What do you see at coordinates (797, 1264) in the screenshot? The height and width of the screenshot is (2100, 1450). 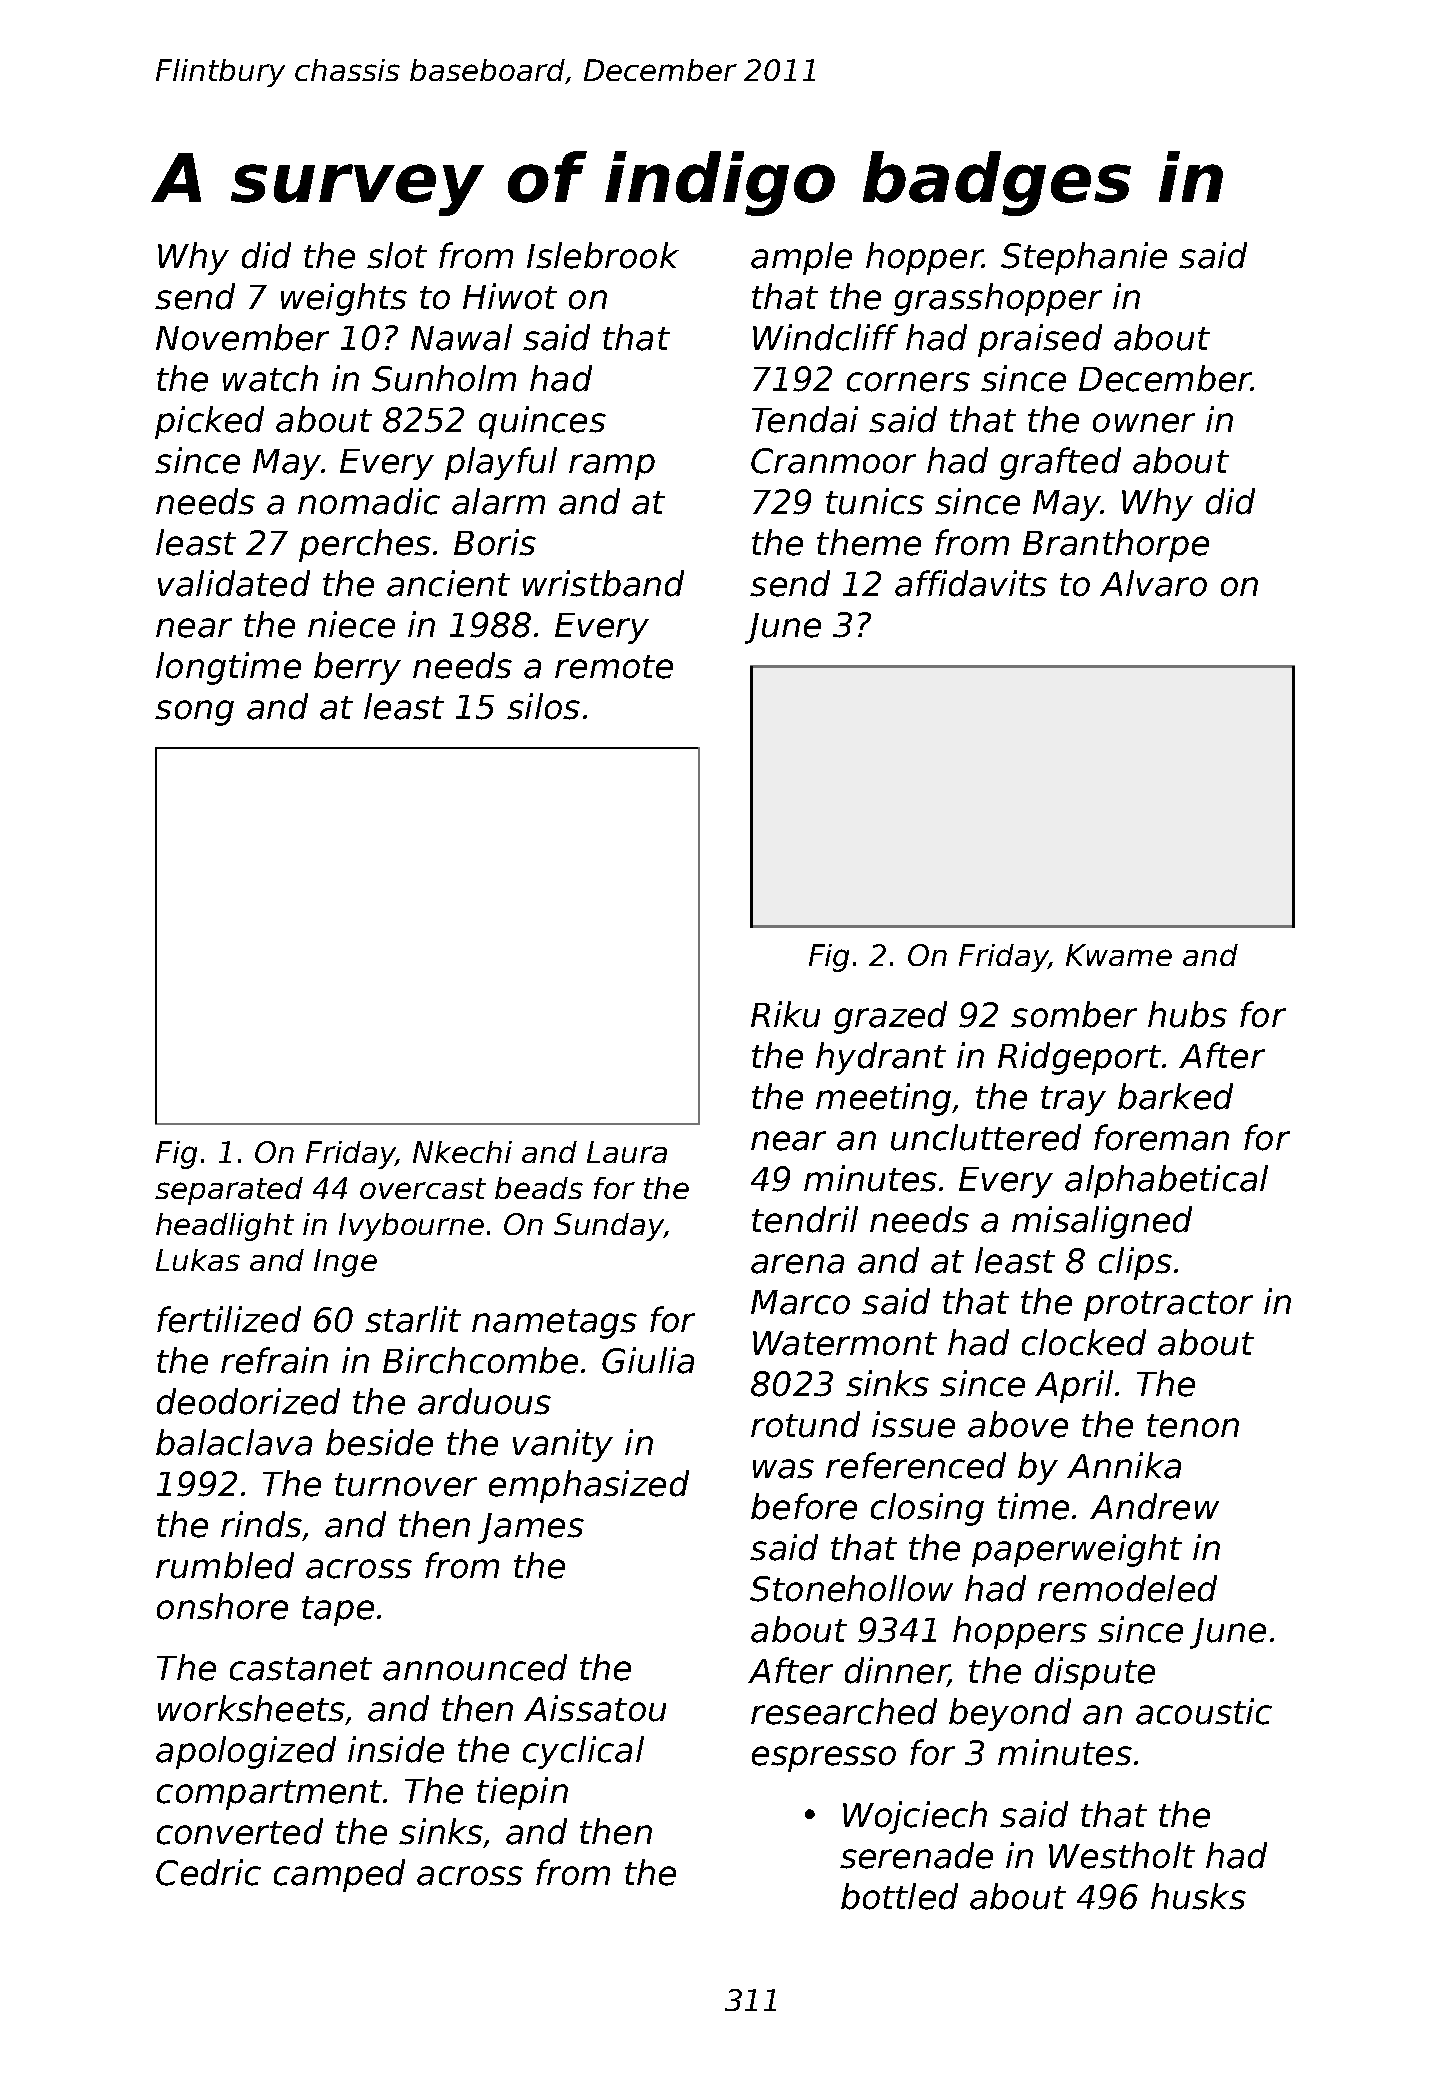 I see `arena` at bounding box center [797, 1264].
